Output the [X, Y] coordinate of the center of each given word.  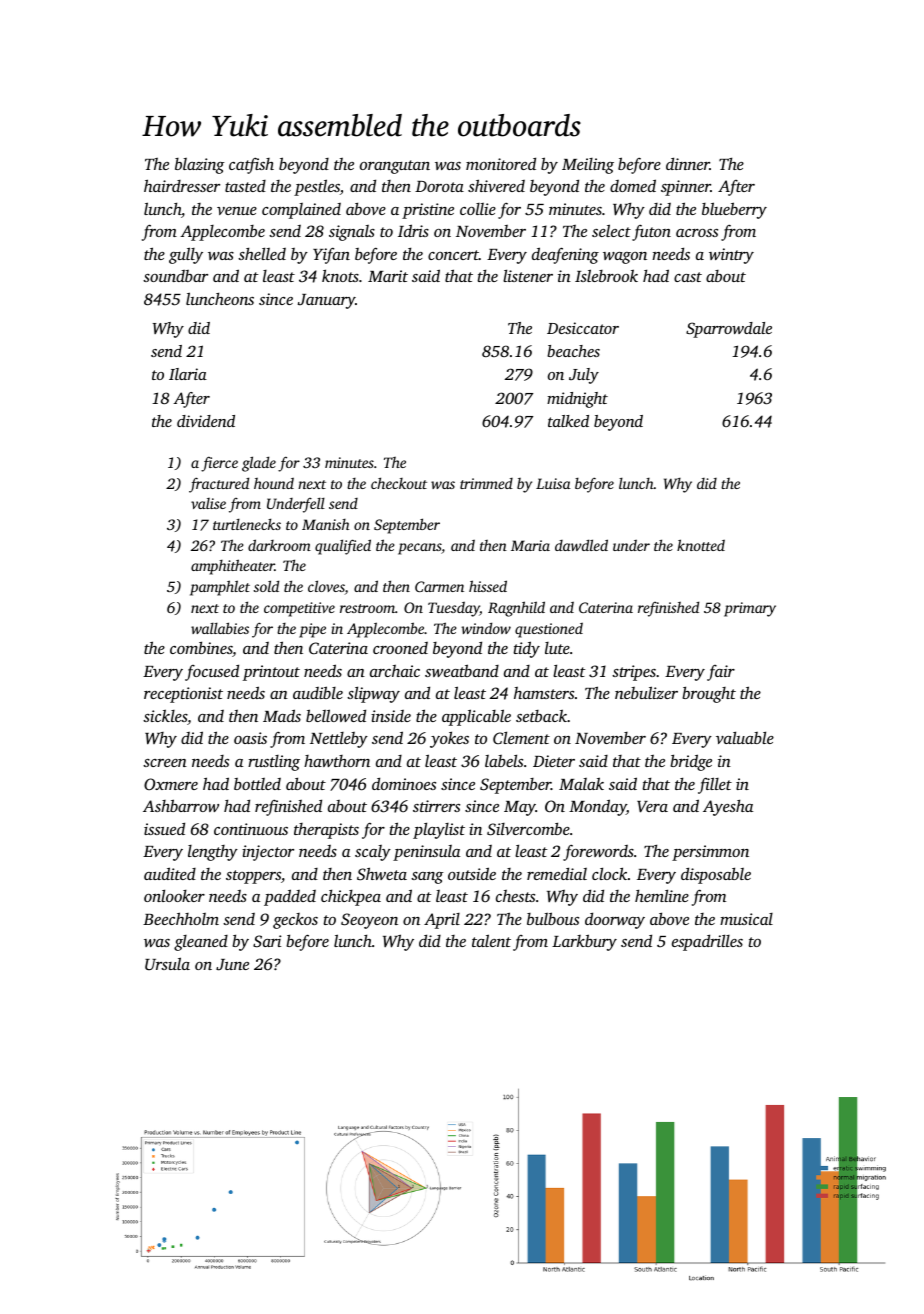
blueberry [734, 210]
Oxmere [171, 784]
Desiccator [583, 328]
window [486, 628]
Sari [267, 941]
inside [391, 716]
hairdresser [182, 185]
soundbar [175, 276]
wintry [731, 256]
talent [491, 940]
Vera [652, 807]
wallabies [220, 628]
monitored [501, 163]
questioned [549, 630]
